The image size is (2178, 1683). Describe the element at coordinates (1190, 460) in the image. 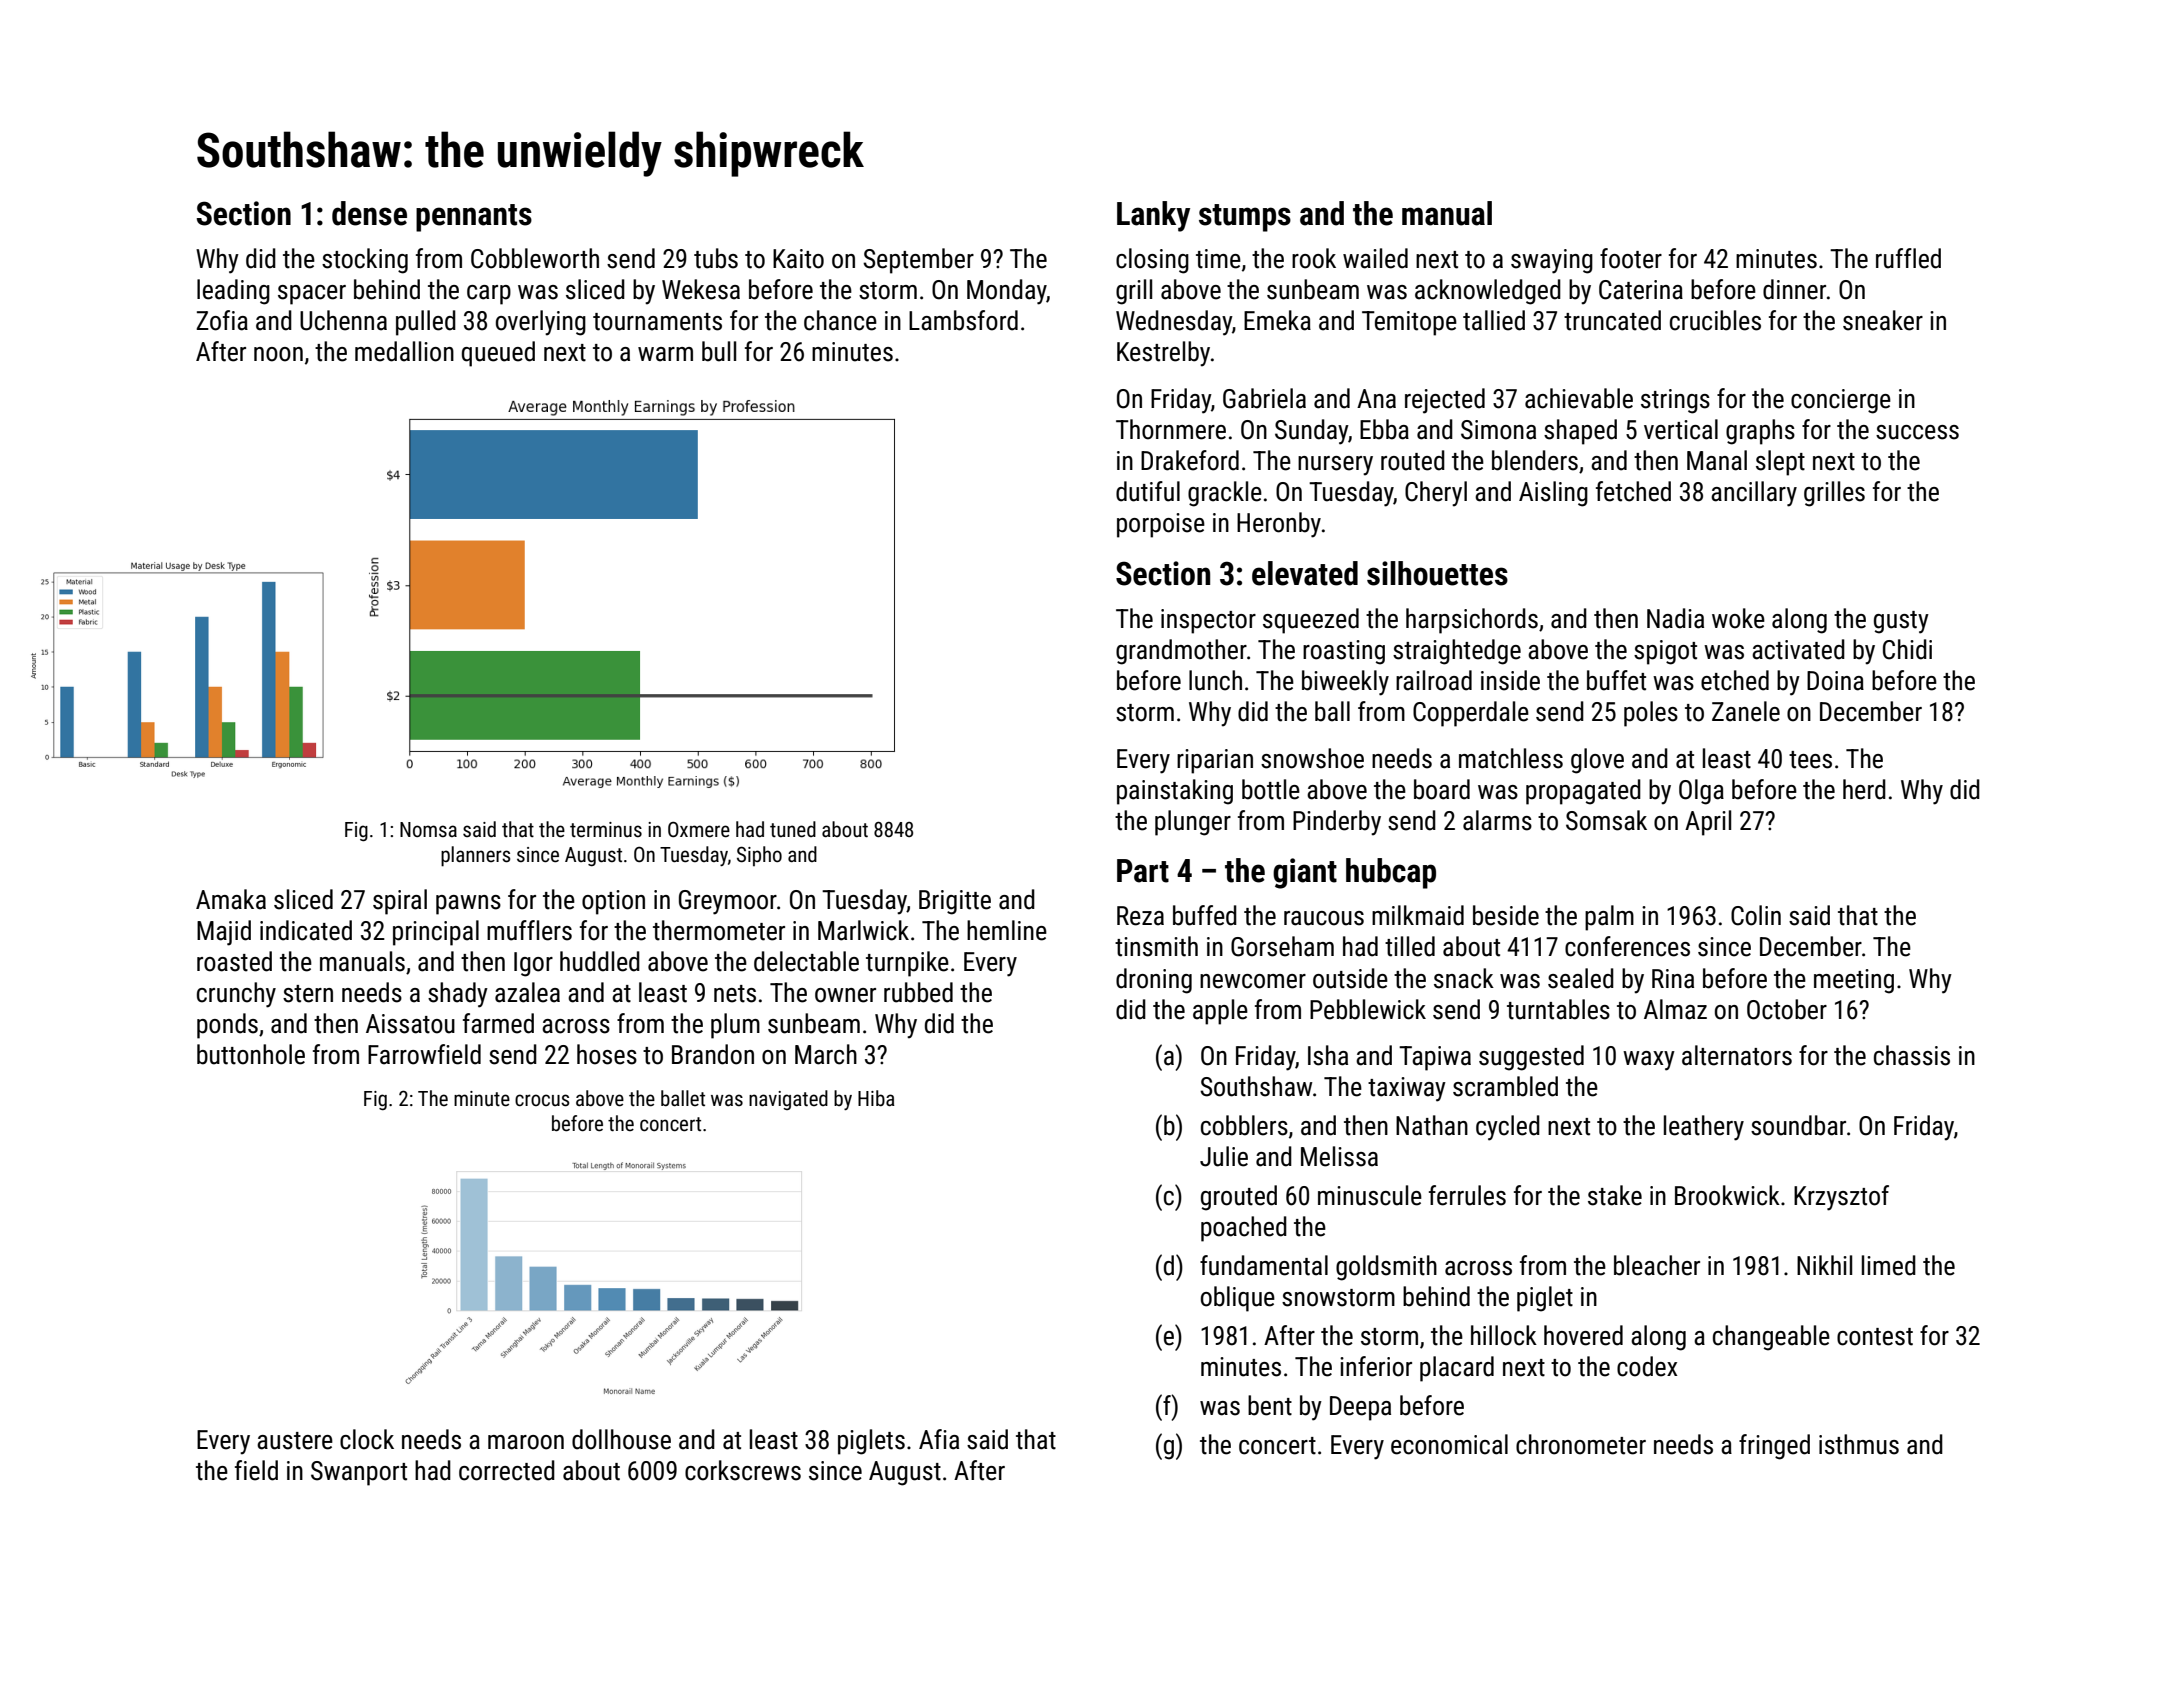

I see `Drakeford` at that location.
